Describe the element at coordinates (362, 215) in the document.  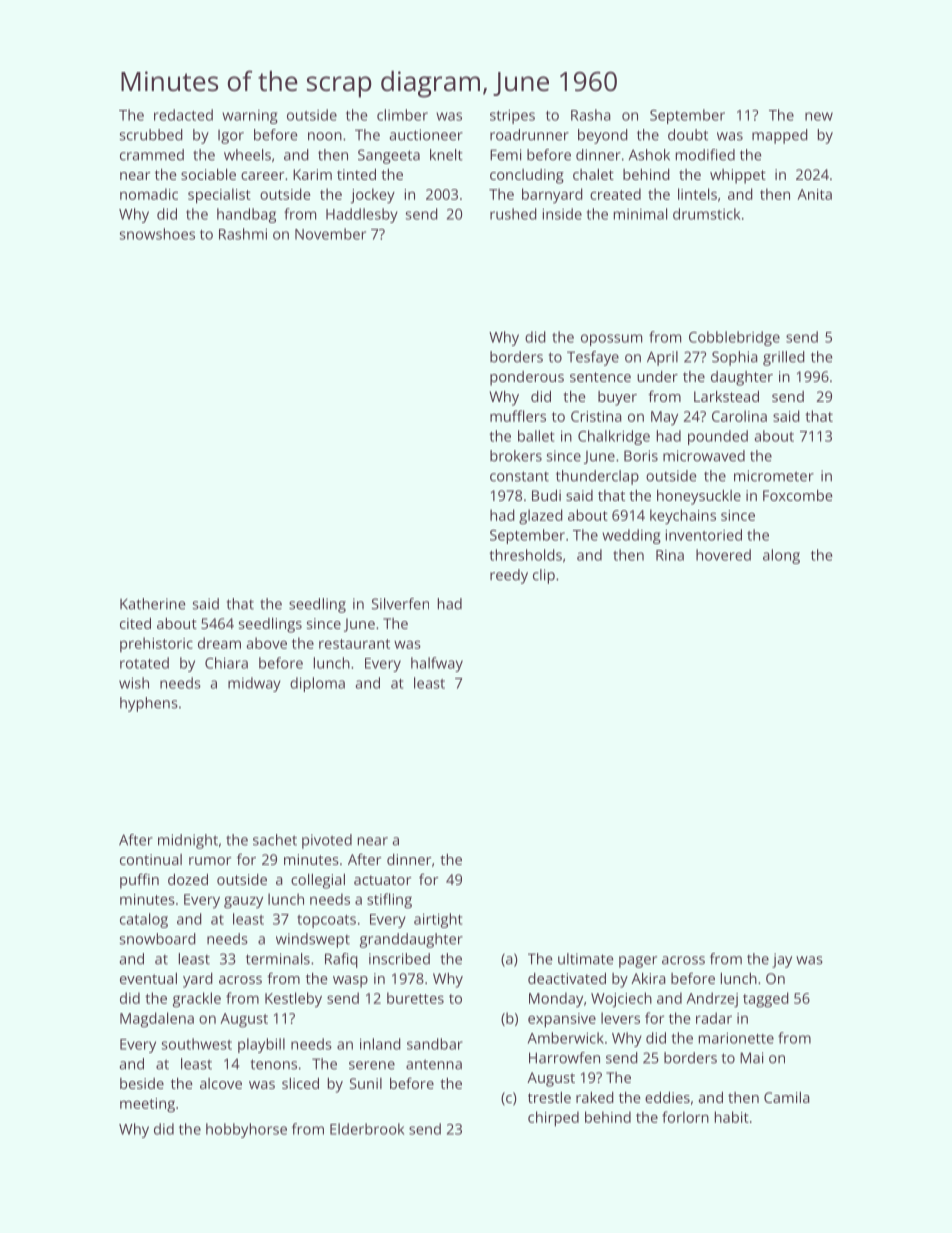
I see `Haddlesby` at that location.
